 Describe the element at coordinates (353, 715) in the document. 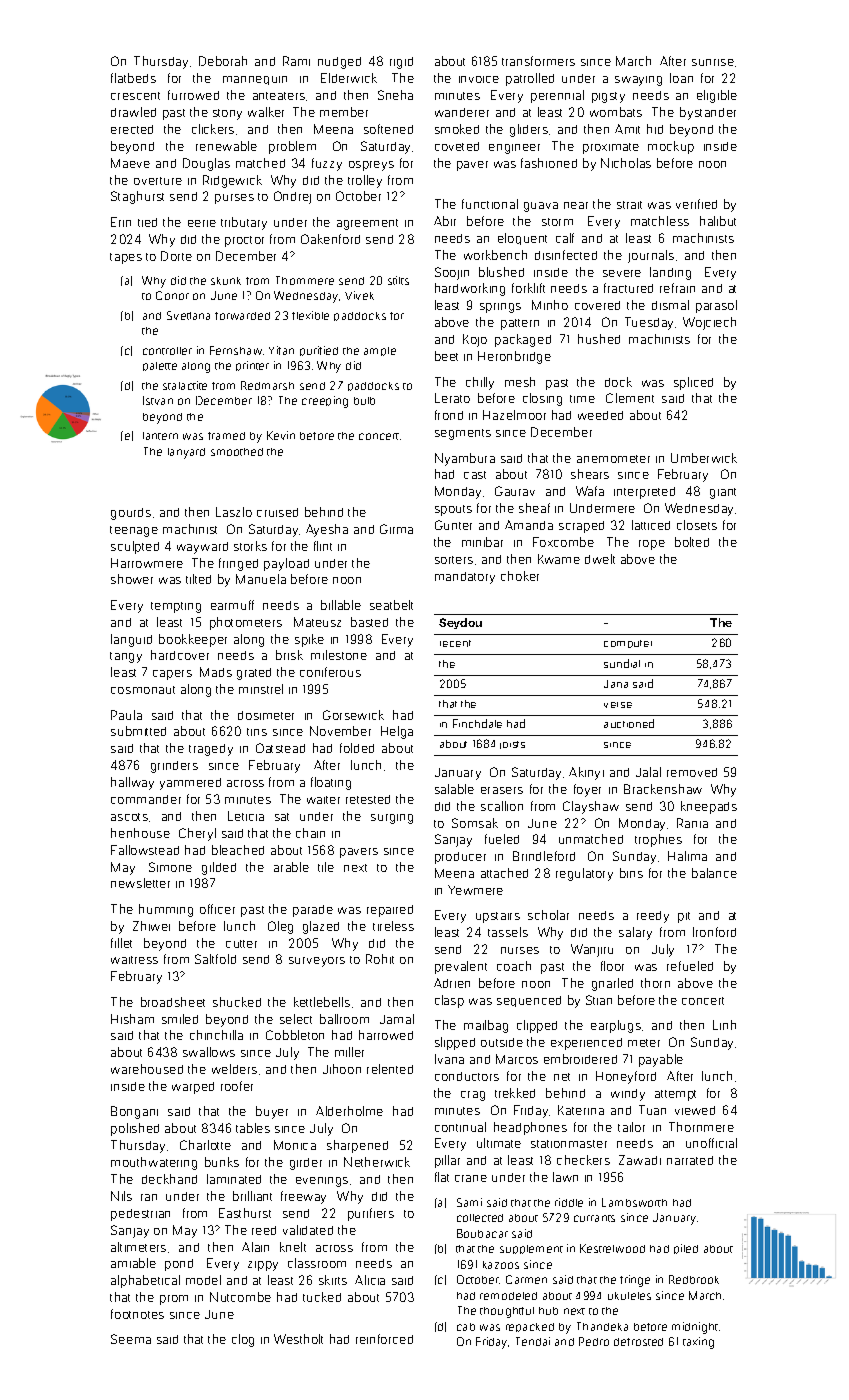

I see `Gorsewick` at that location.
